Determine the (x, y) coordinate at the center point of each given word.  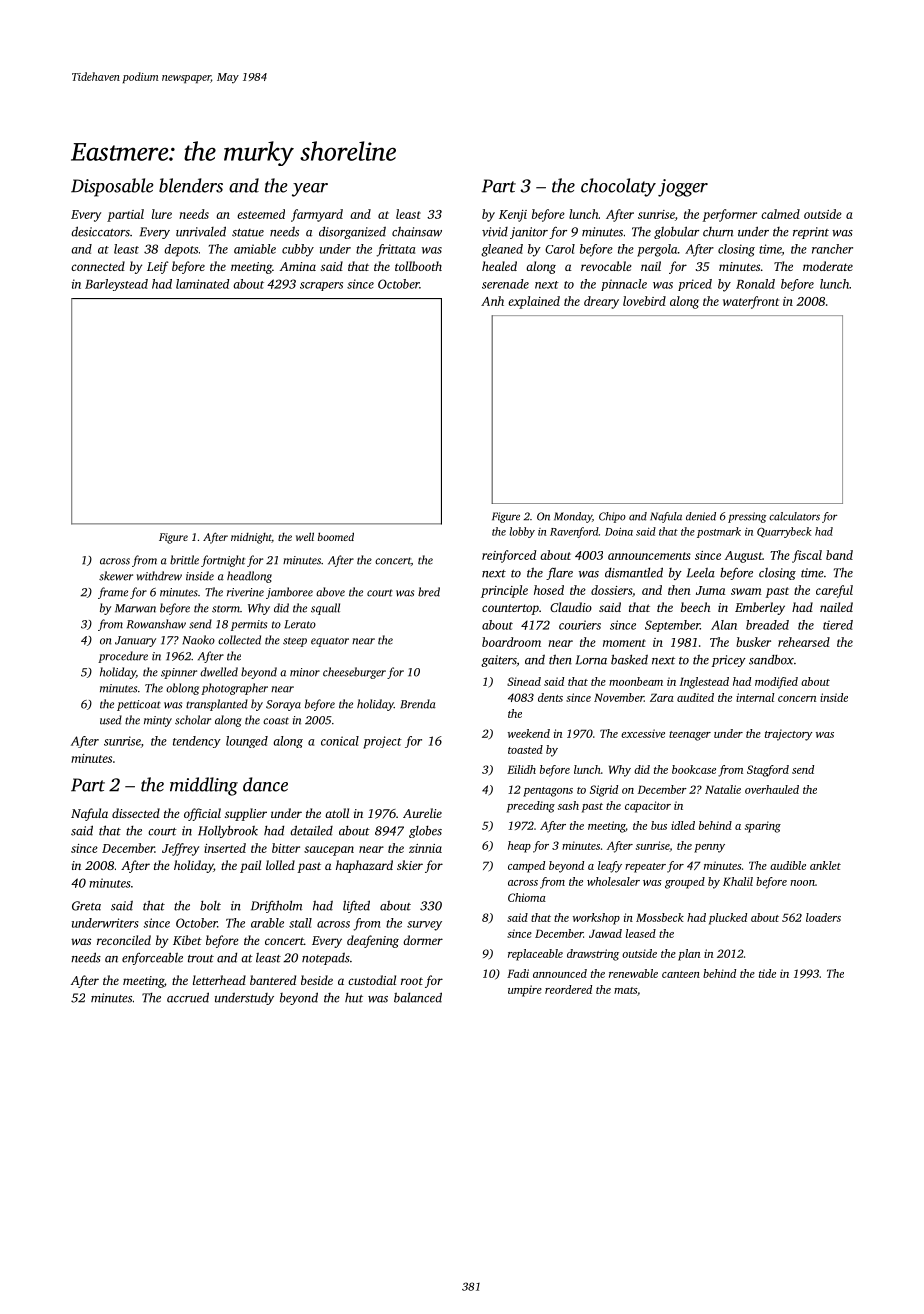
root (412, 981)
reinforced (509, 556)
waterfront (751, 302)
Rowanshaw (156, 624)
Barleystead (116, 285)
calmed (780, 214)
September (672, 626)
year (310, 190)
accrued (188, 997)
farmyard (317, 215)
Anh (492, 301)
